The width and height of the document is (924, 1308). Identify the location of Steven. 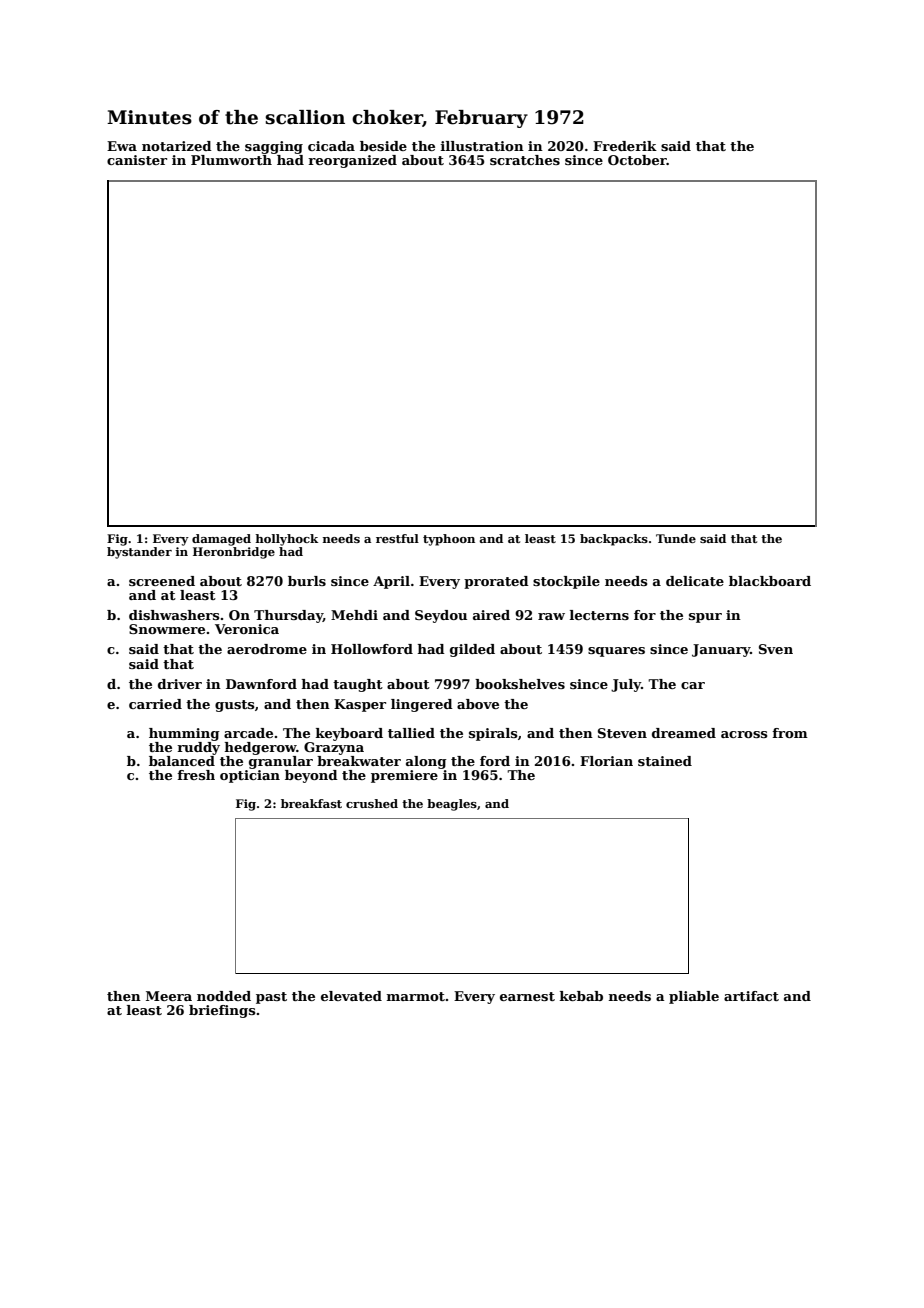
(622, 733).
